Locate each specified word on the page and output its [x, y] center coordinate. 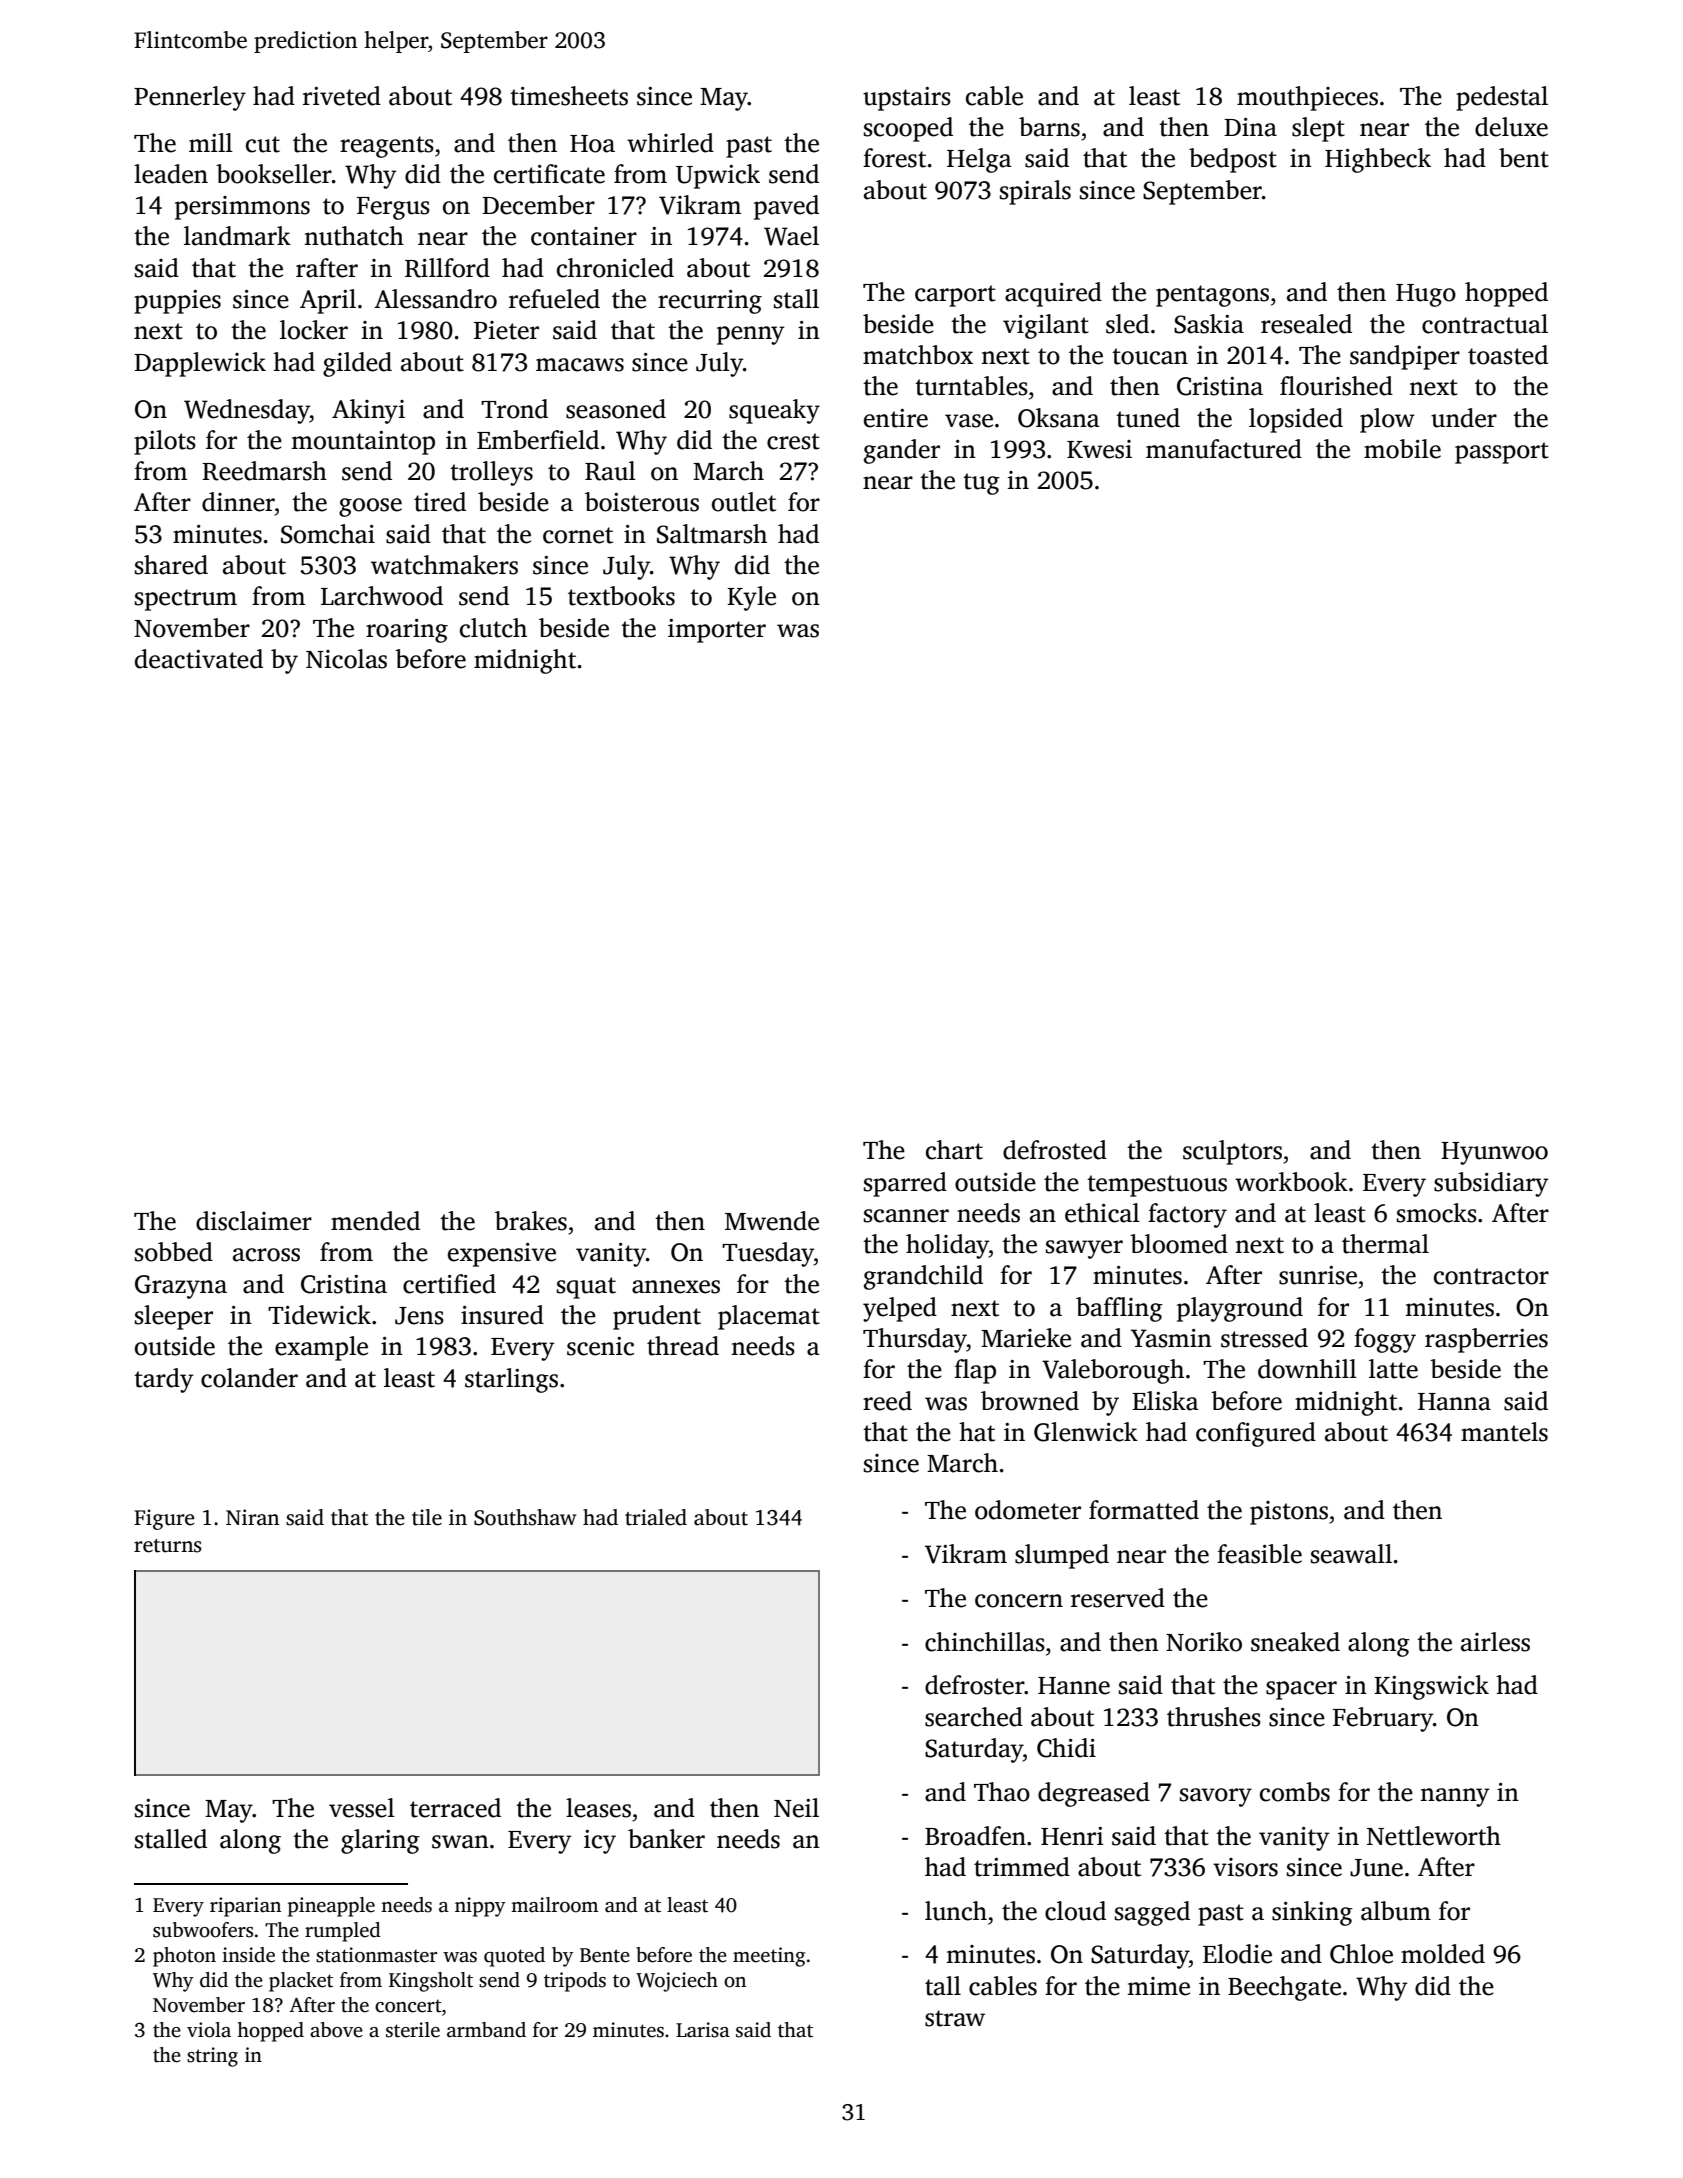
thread [683, 1346]
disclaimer [254, 1221]
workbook [1291, 1182]
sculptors [1232, 1152]
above [336, 2030]
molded [1443, 1954]
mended [375, 1221]
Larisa [703, 2030]
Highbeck [1378, 160]
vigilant [1046, 326]
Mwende [772, 1221]
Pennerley [190, 98]
